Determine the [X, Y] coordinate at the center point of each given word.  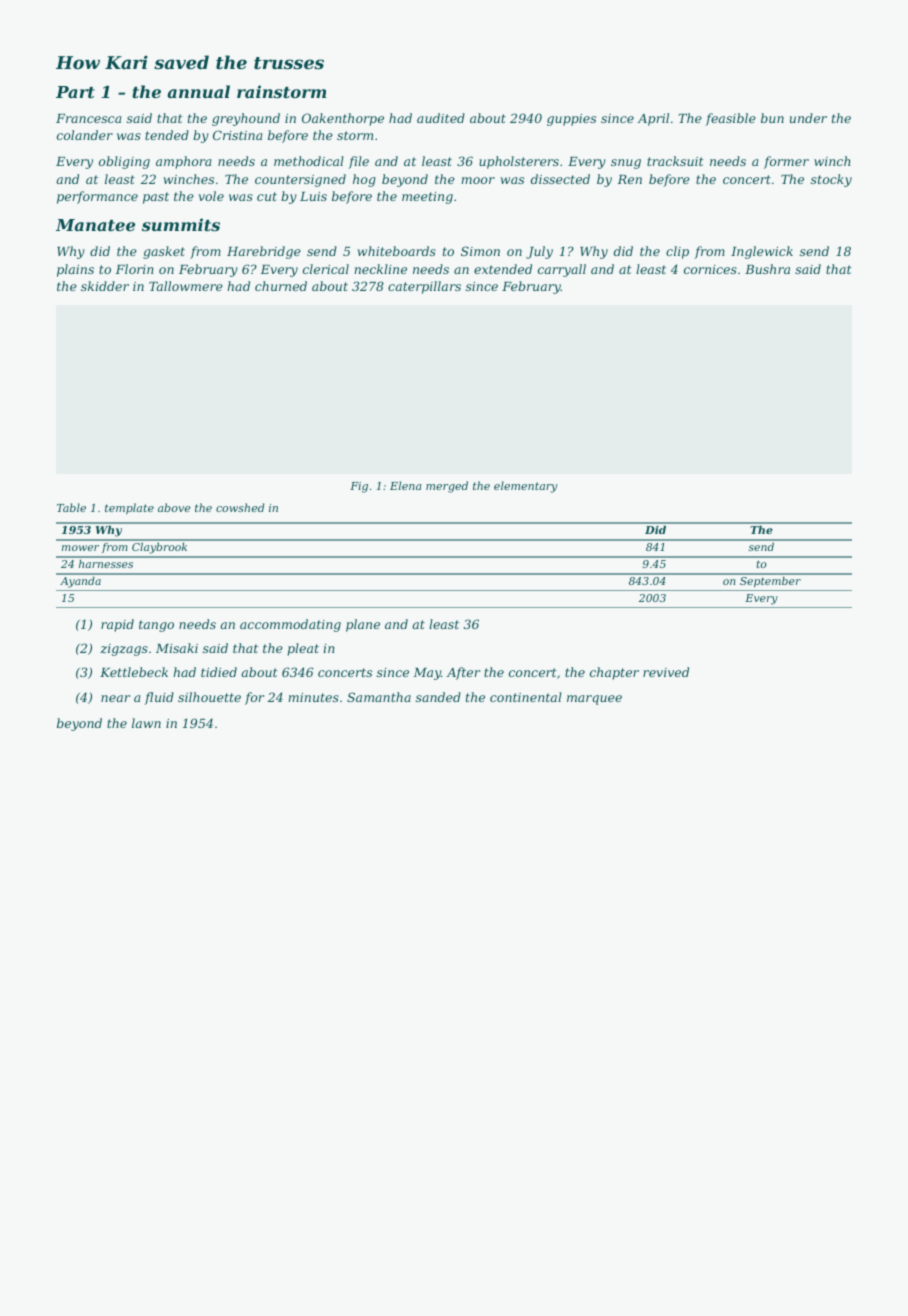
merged [447, 487]
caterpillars [424, 287]
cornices [710, 269]
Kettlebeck [134, 672]
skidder [105, 286]
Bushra [767, 269]
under [808, 118]
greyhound [246, 119]
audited [441, 118]
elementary [525, 487]
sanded [438, 697]
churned [281, 286]
